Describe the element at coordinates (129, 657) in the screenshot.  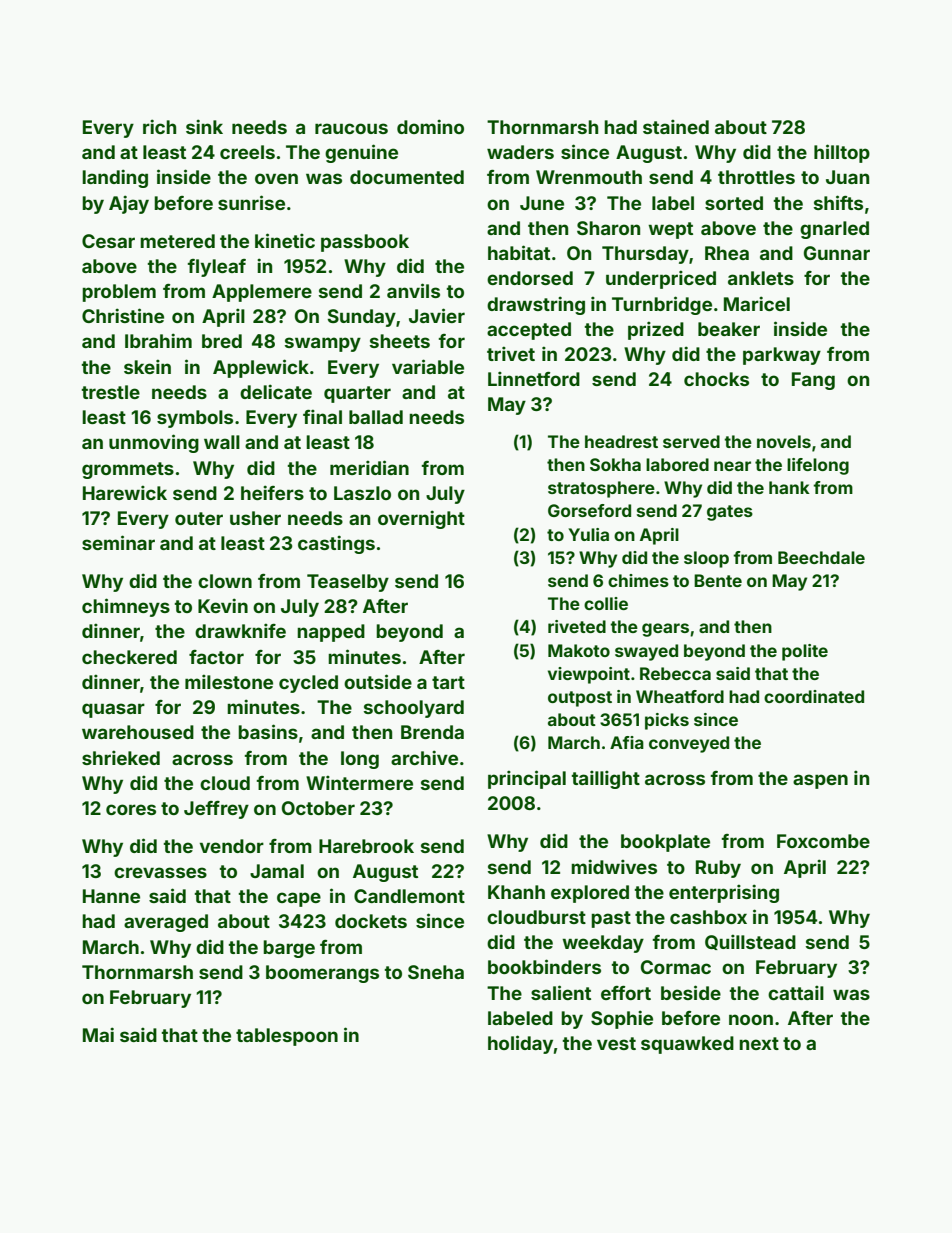
I see `checkered` at that location.
